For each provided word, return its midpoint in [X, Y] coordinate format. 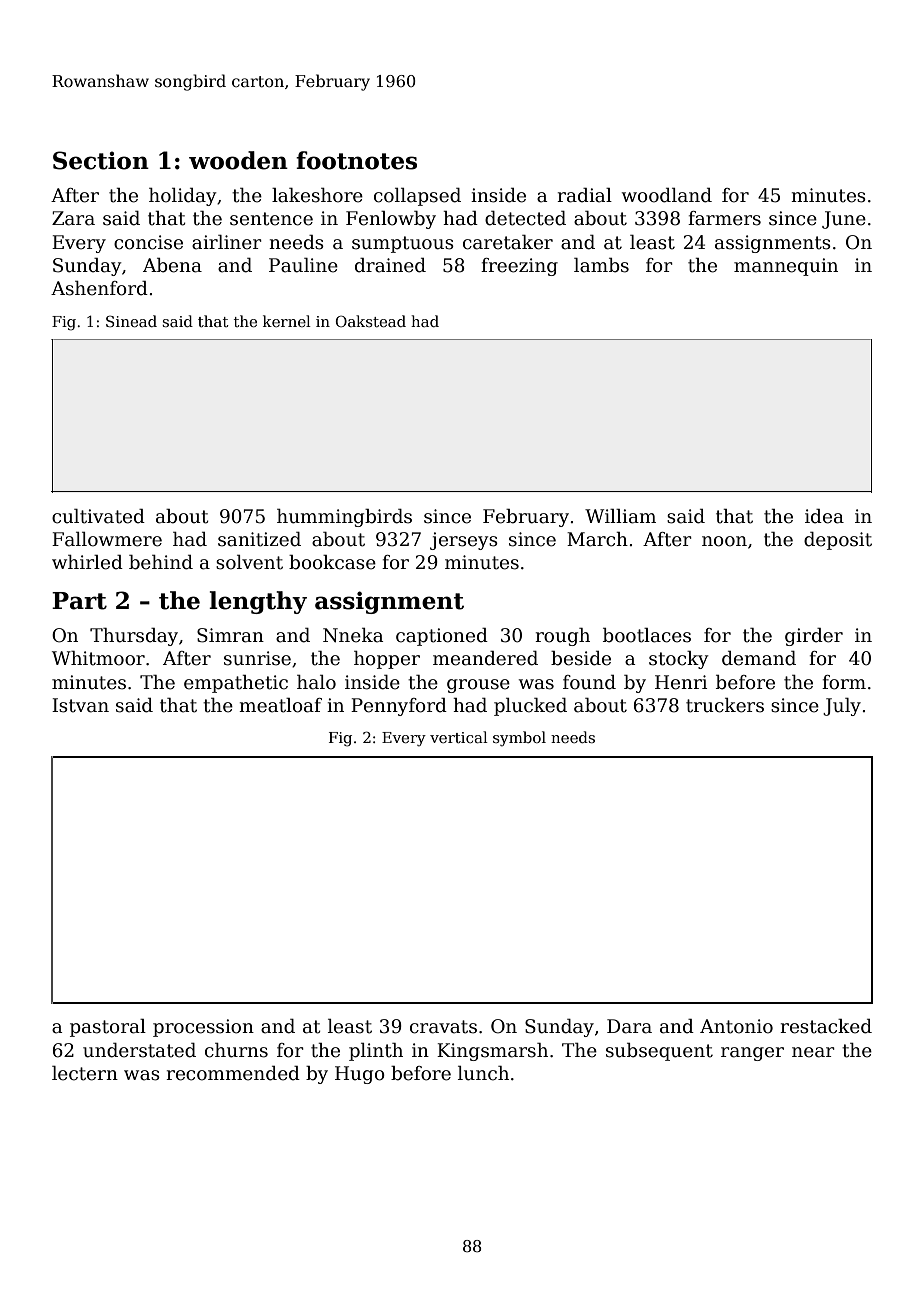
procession [203, 1028]
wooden [238, 160]
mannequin [786, 267]
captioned [442, 637]
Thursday [134, 637]
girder [814, 637]
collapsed [417, 197]
